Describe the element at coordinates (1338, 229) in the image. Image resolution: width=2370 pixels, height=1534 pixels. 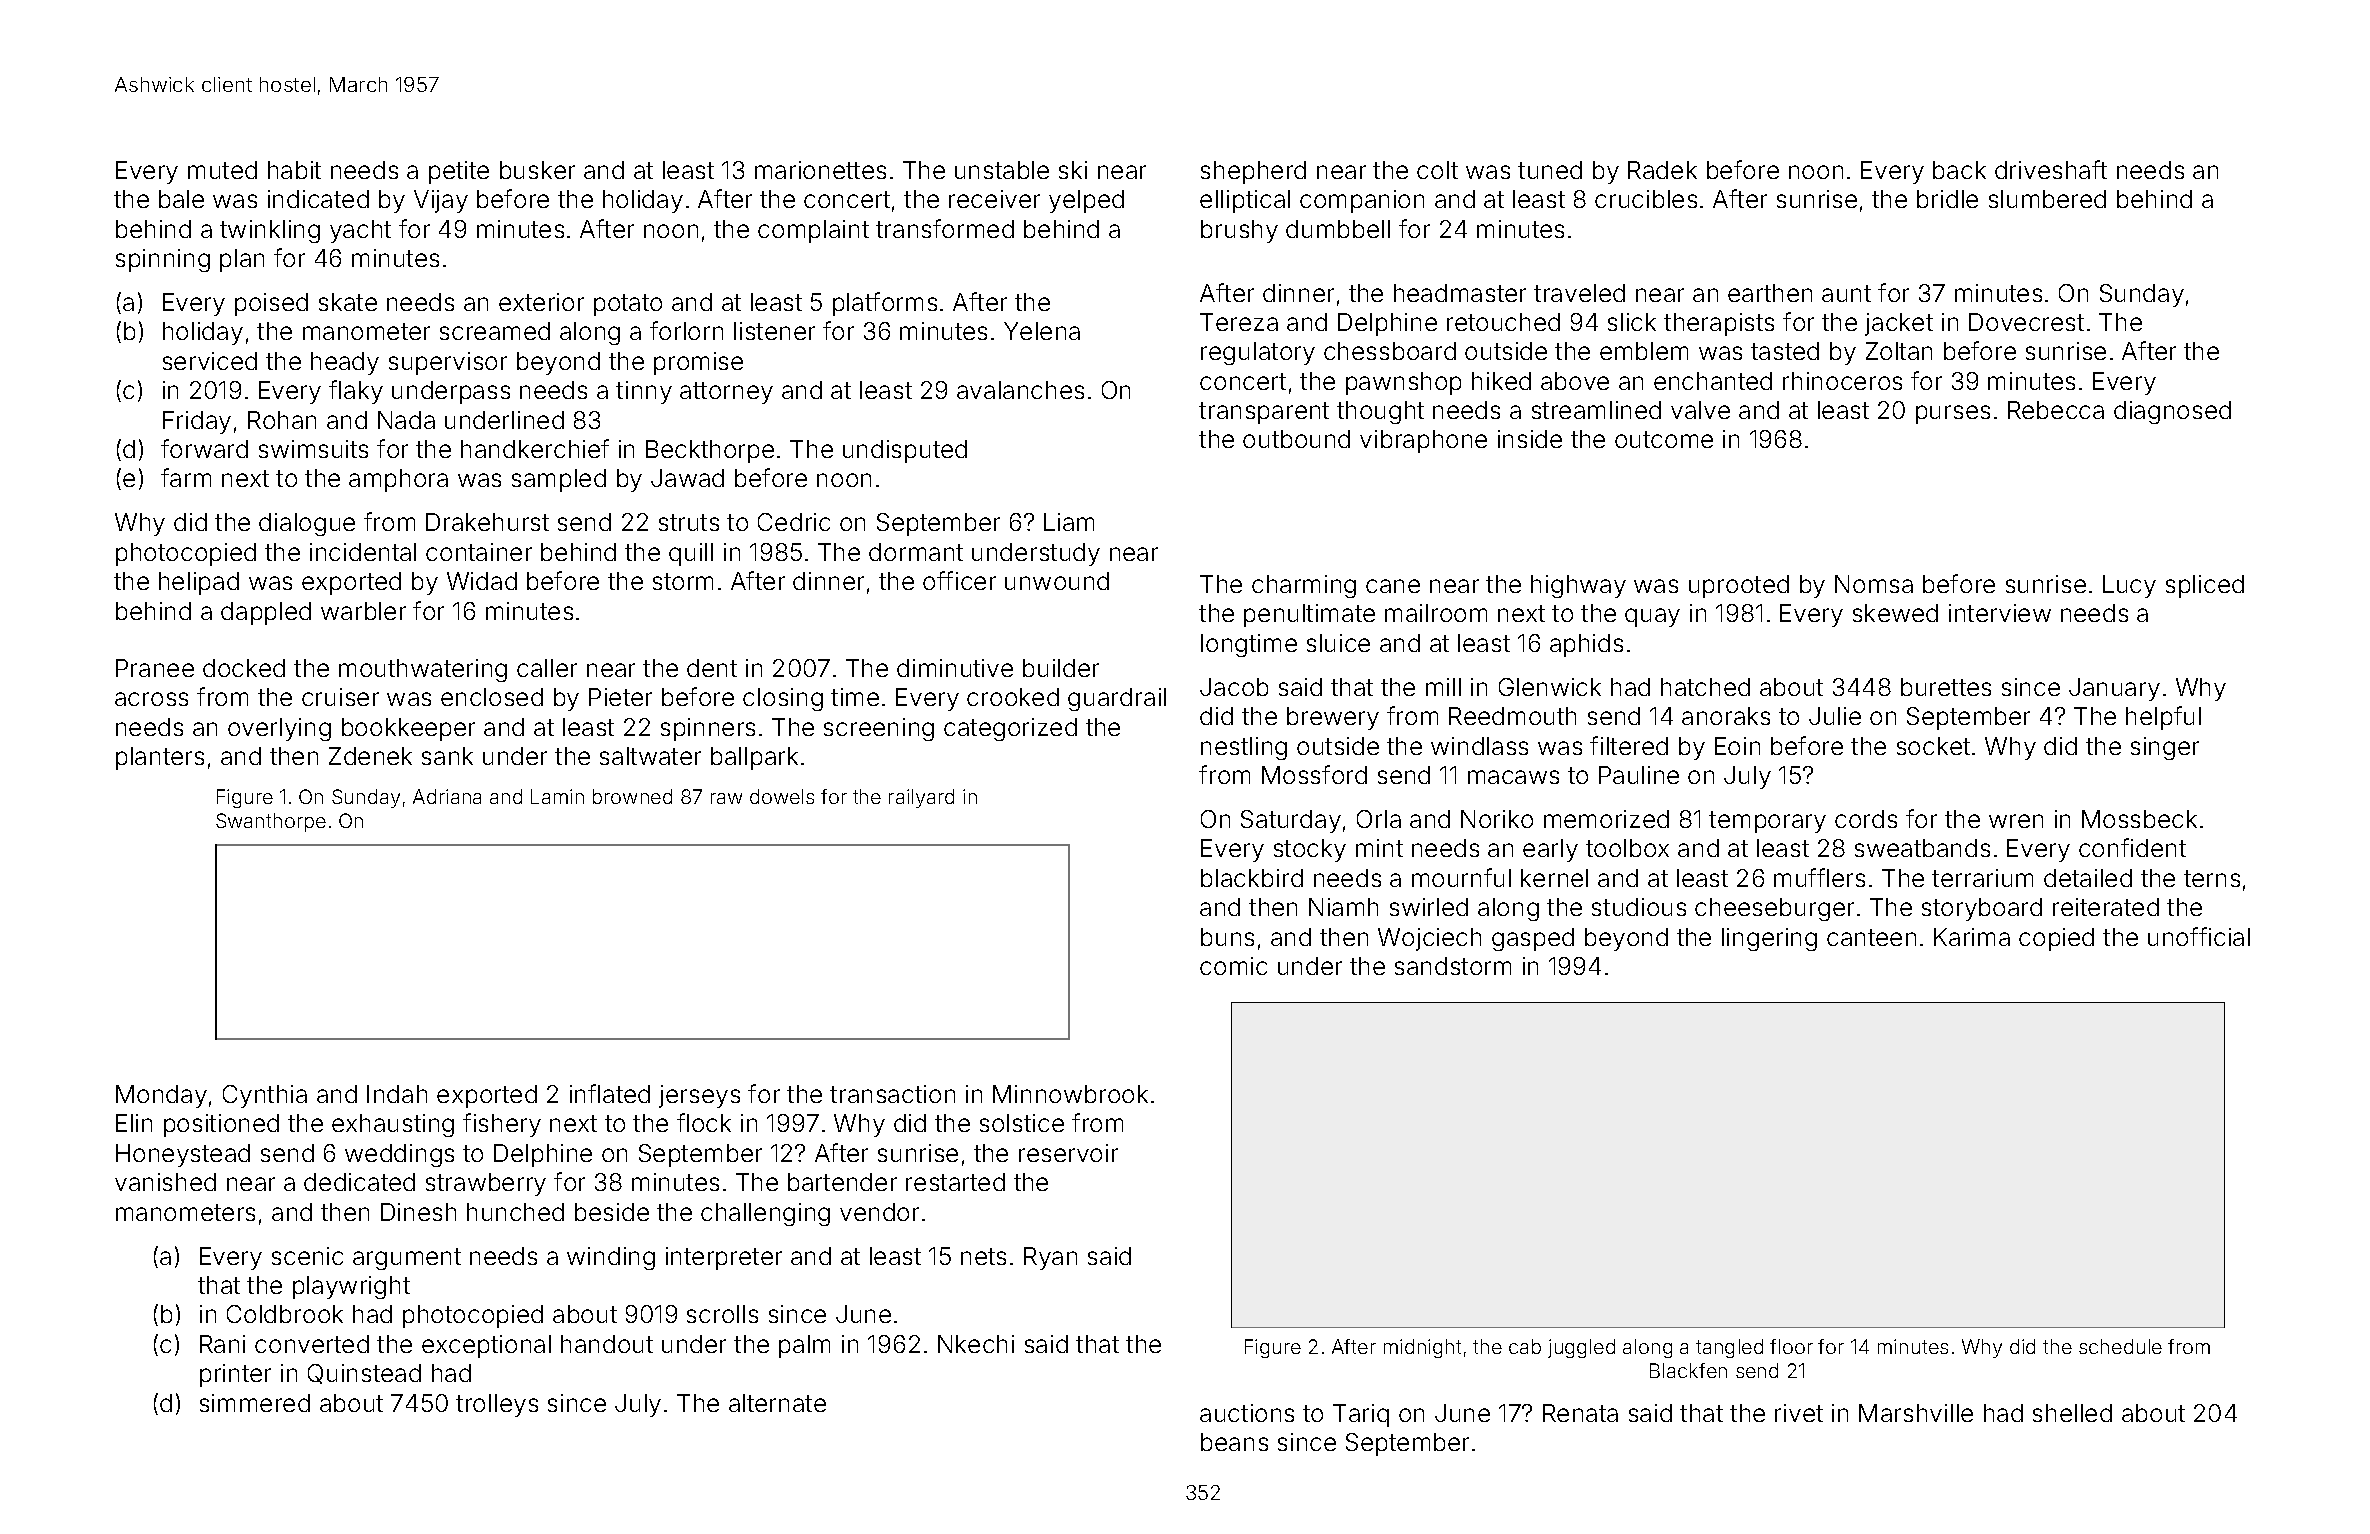
I see `dumbbell` at that location.
